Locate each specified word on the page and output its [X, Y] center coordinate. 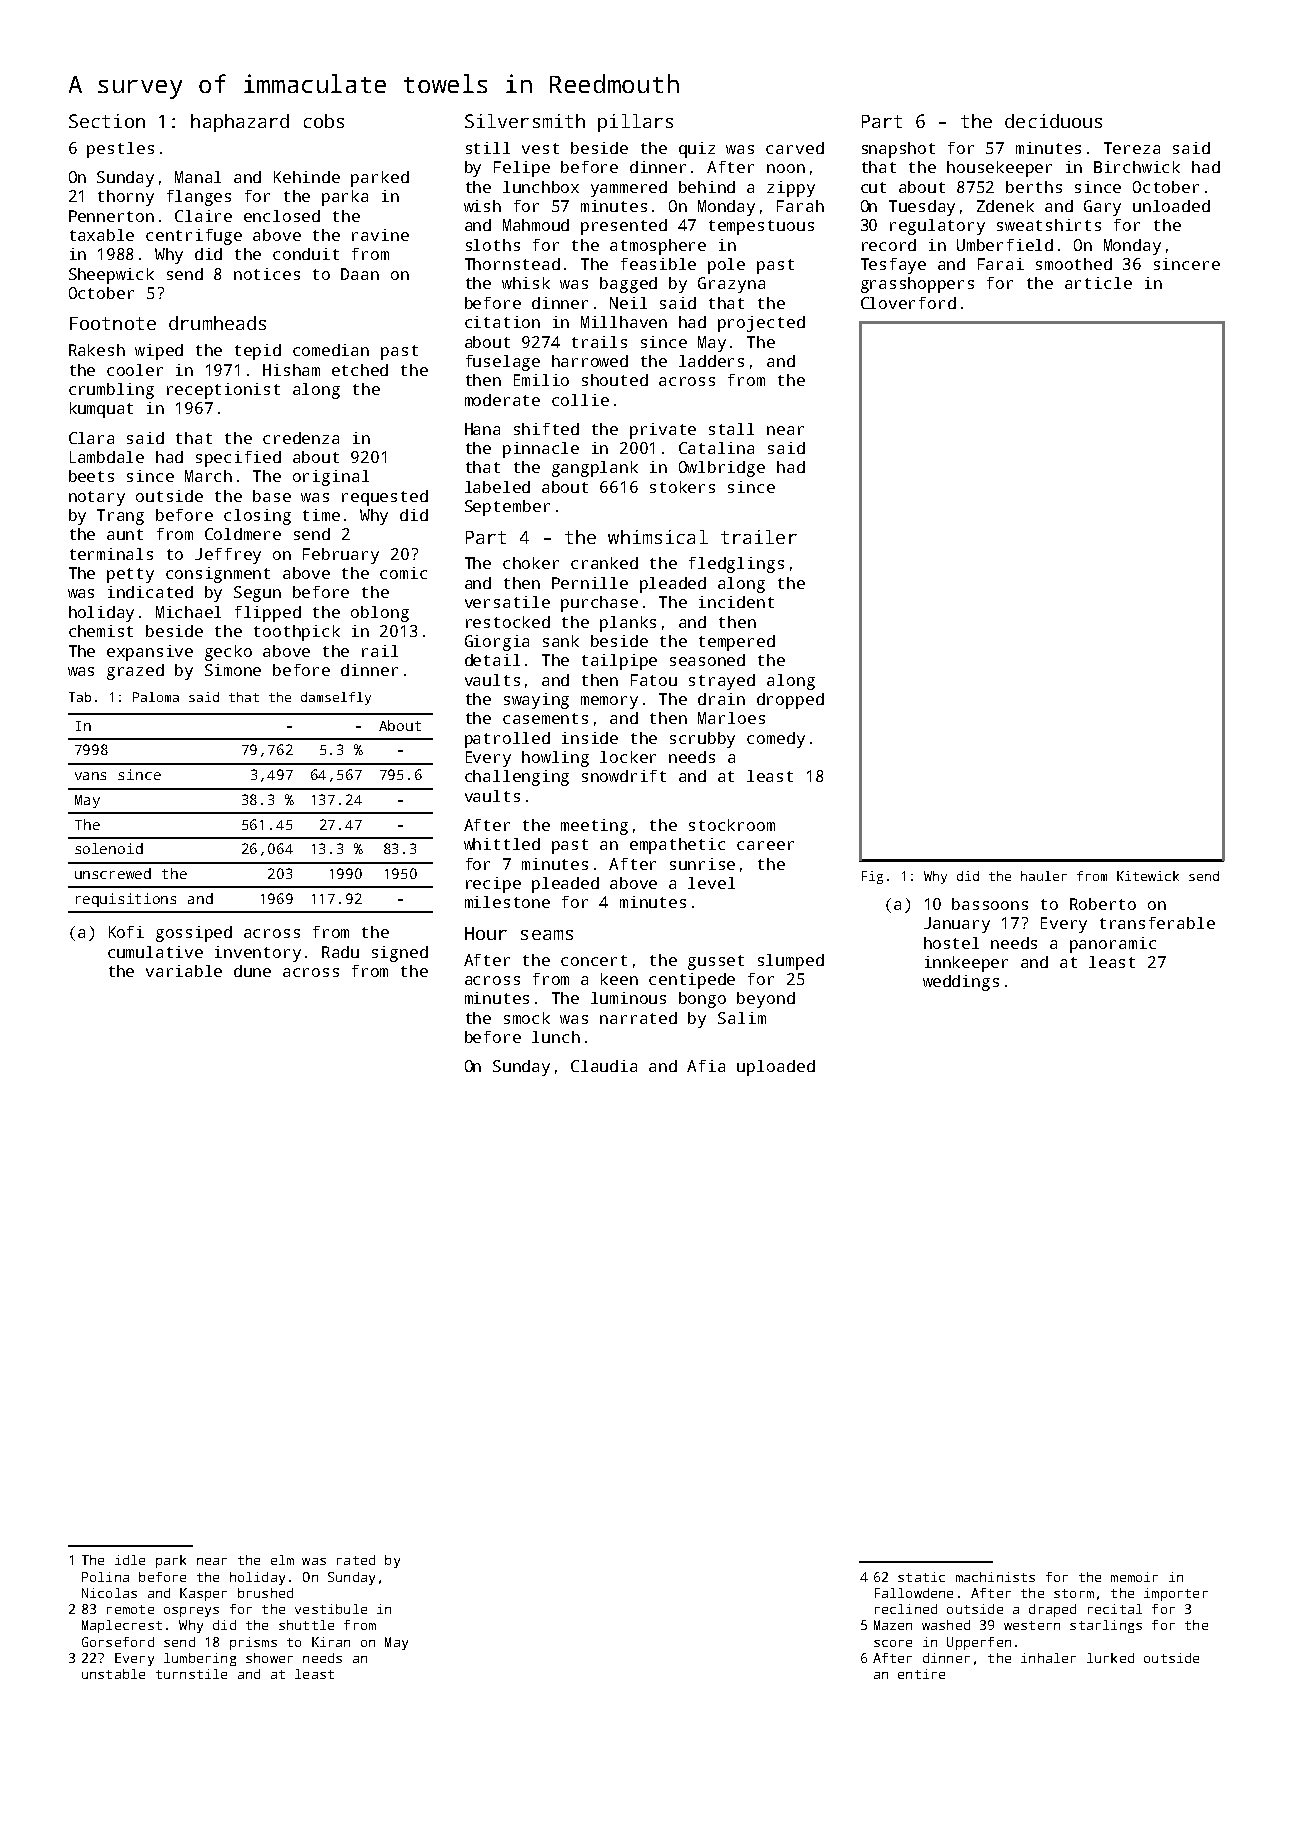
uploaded [776, 1068]
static [921, 1577]
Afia [706, 1066]
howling [555, 759]
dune [252, 971]
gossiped [194, 934]
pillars [635, 123]
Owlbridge [722, 469]
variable [184, 971]
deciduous [1053, 121]
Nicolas [109, 1593]
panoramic [1113, 945]
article [1098, 283]
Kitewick [1148, 876]
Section [107, 121]
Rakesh [97, 350]
